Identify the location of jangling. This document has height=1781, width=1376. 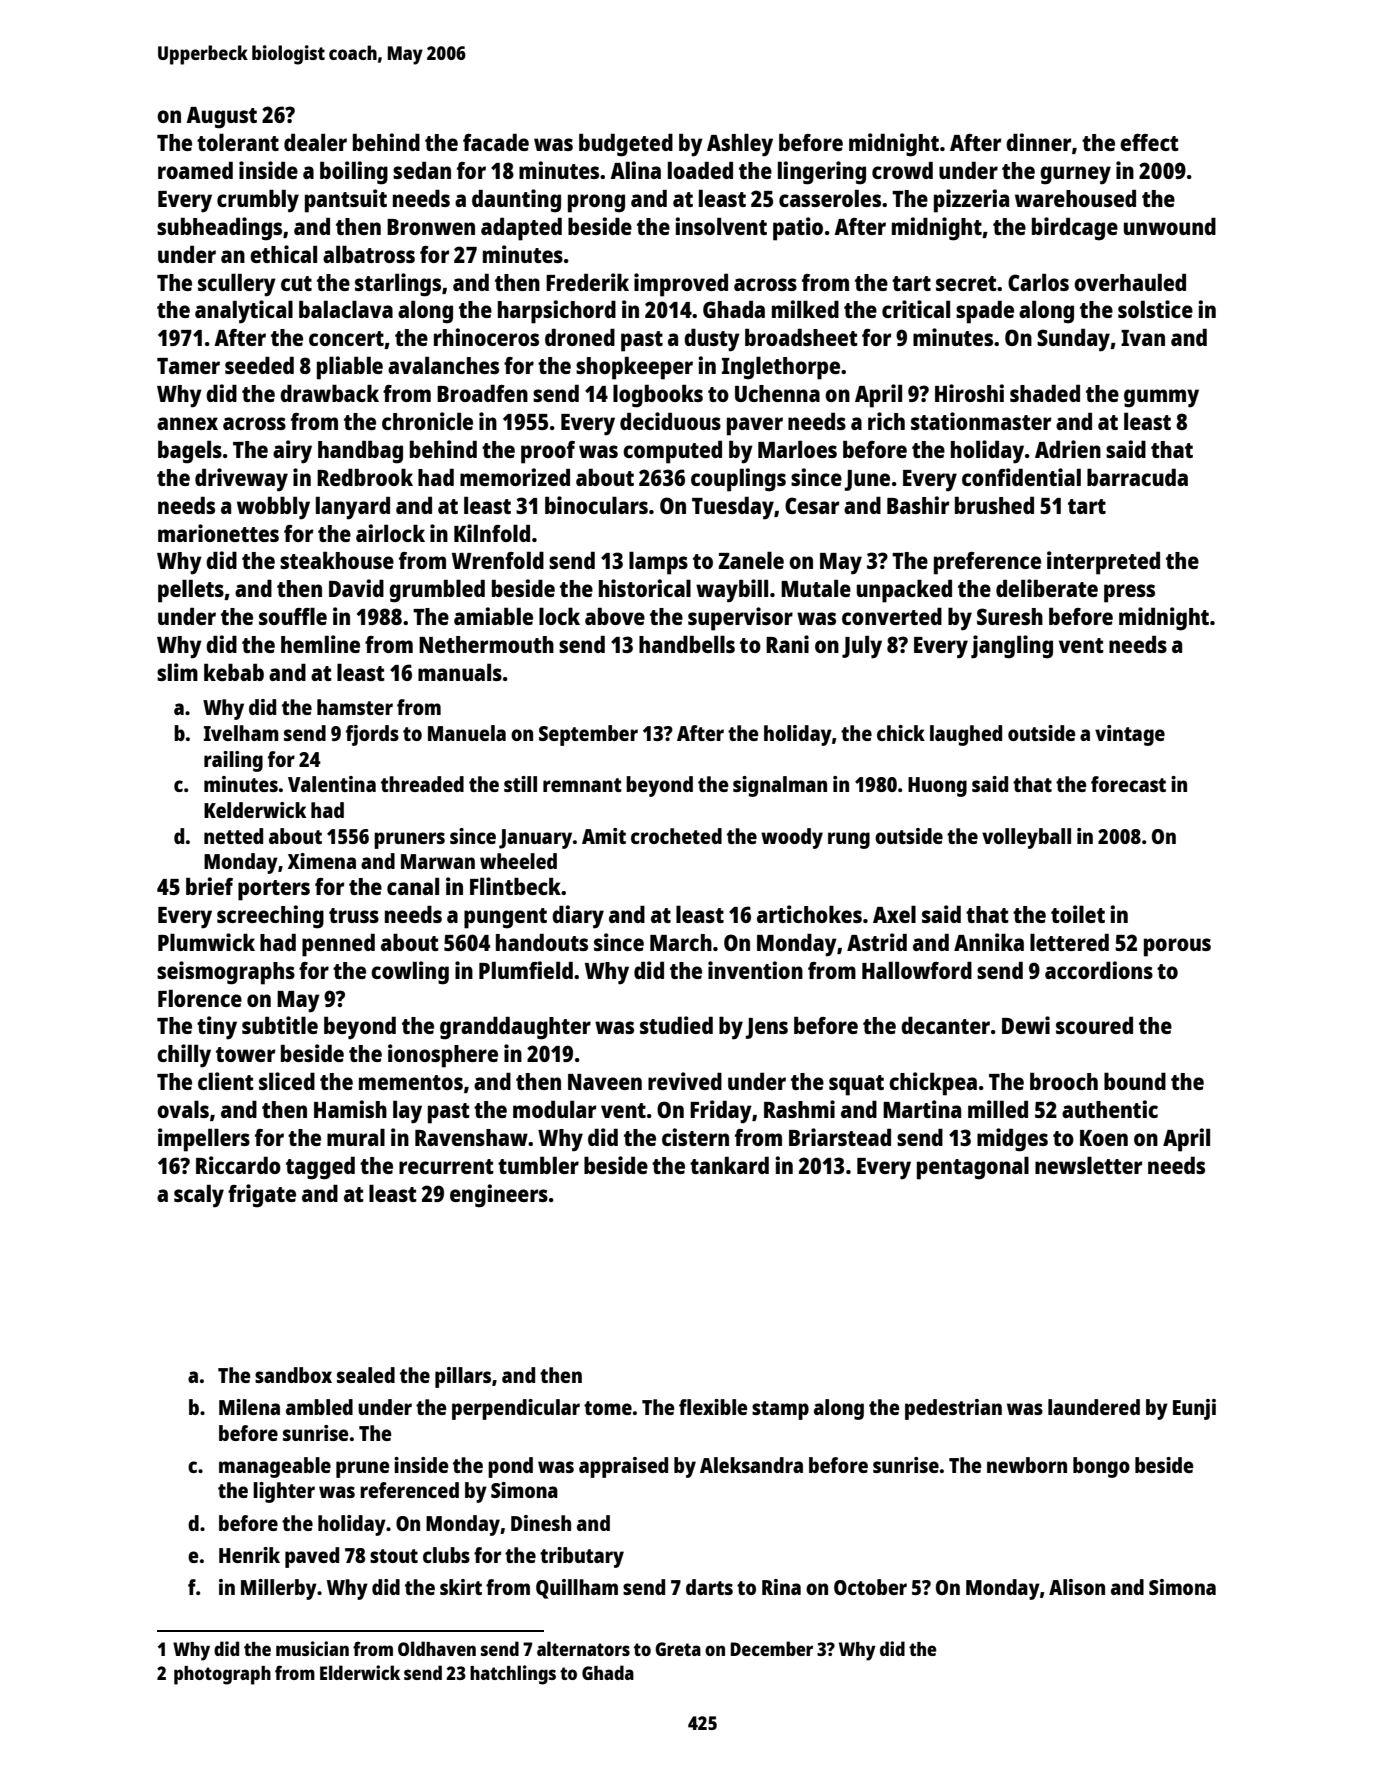
(1012, 647).
